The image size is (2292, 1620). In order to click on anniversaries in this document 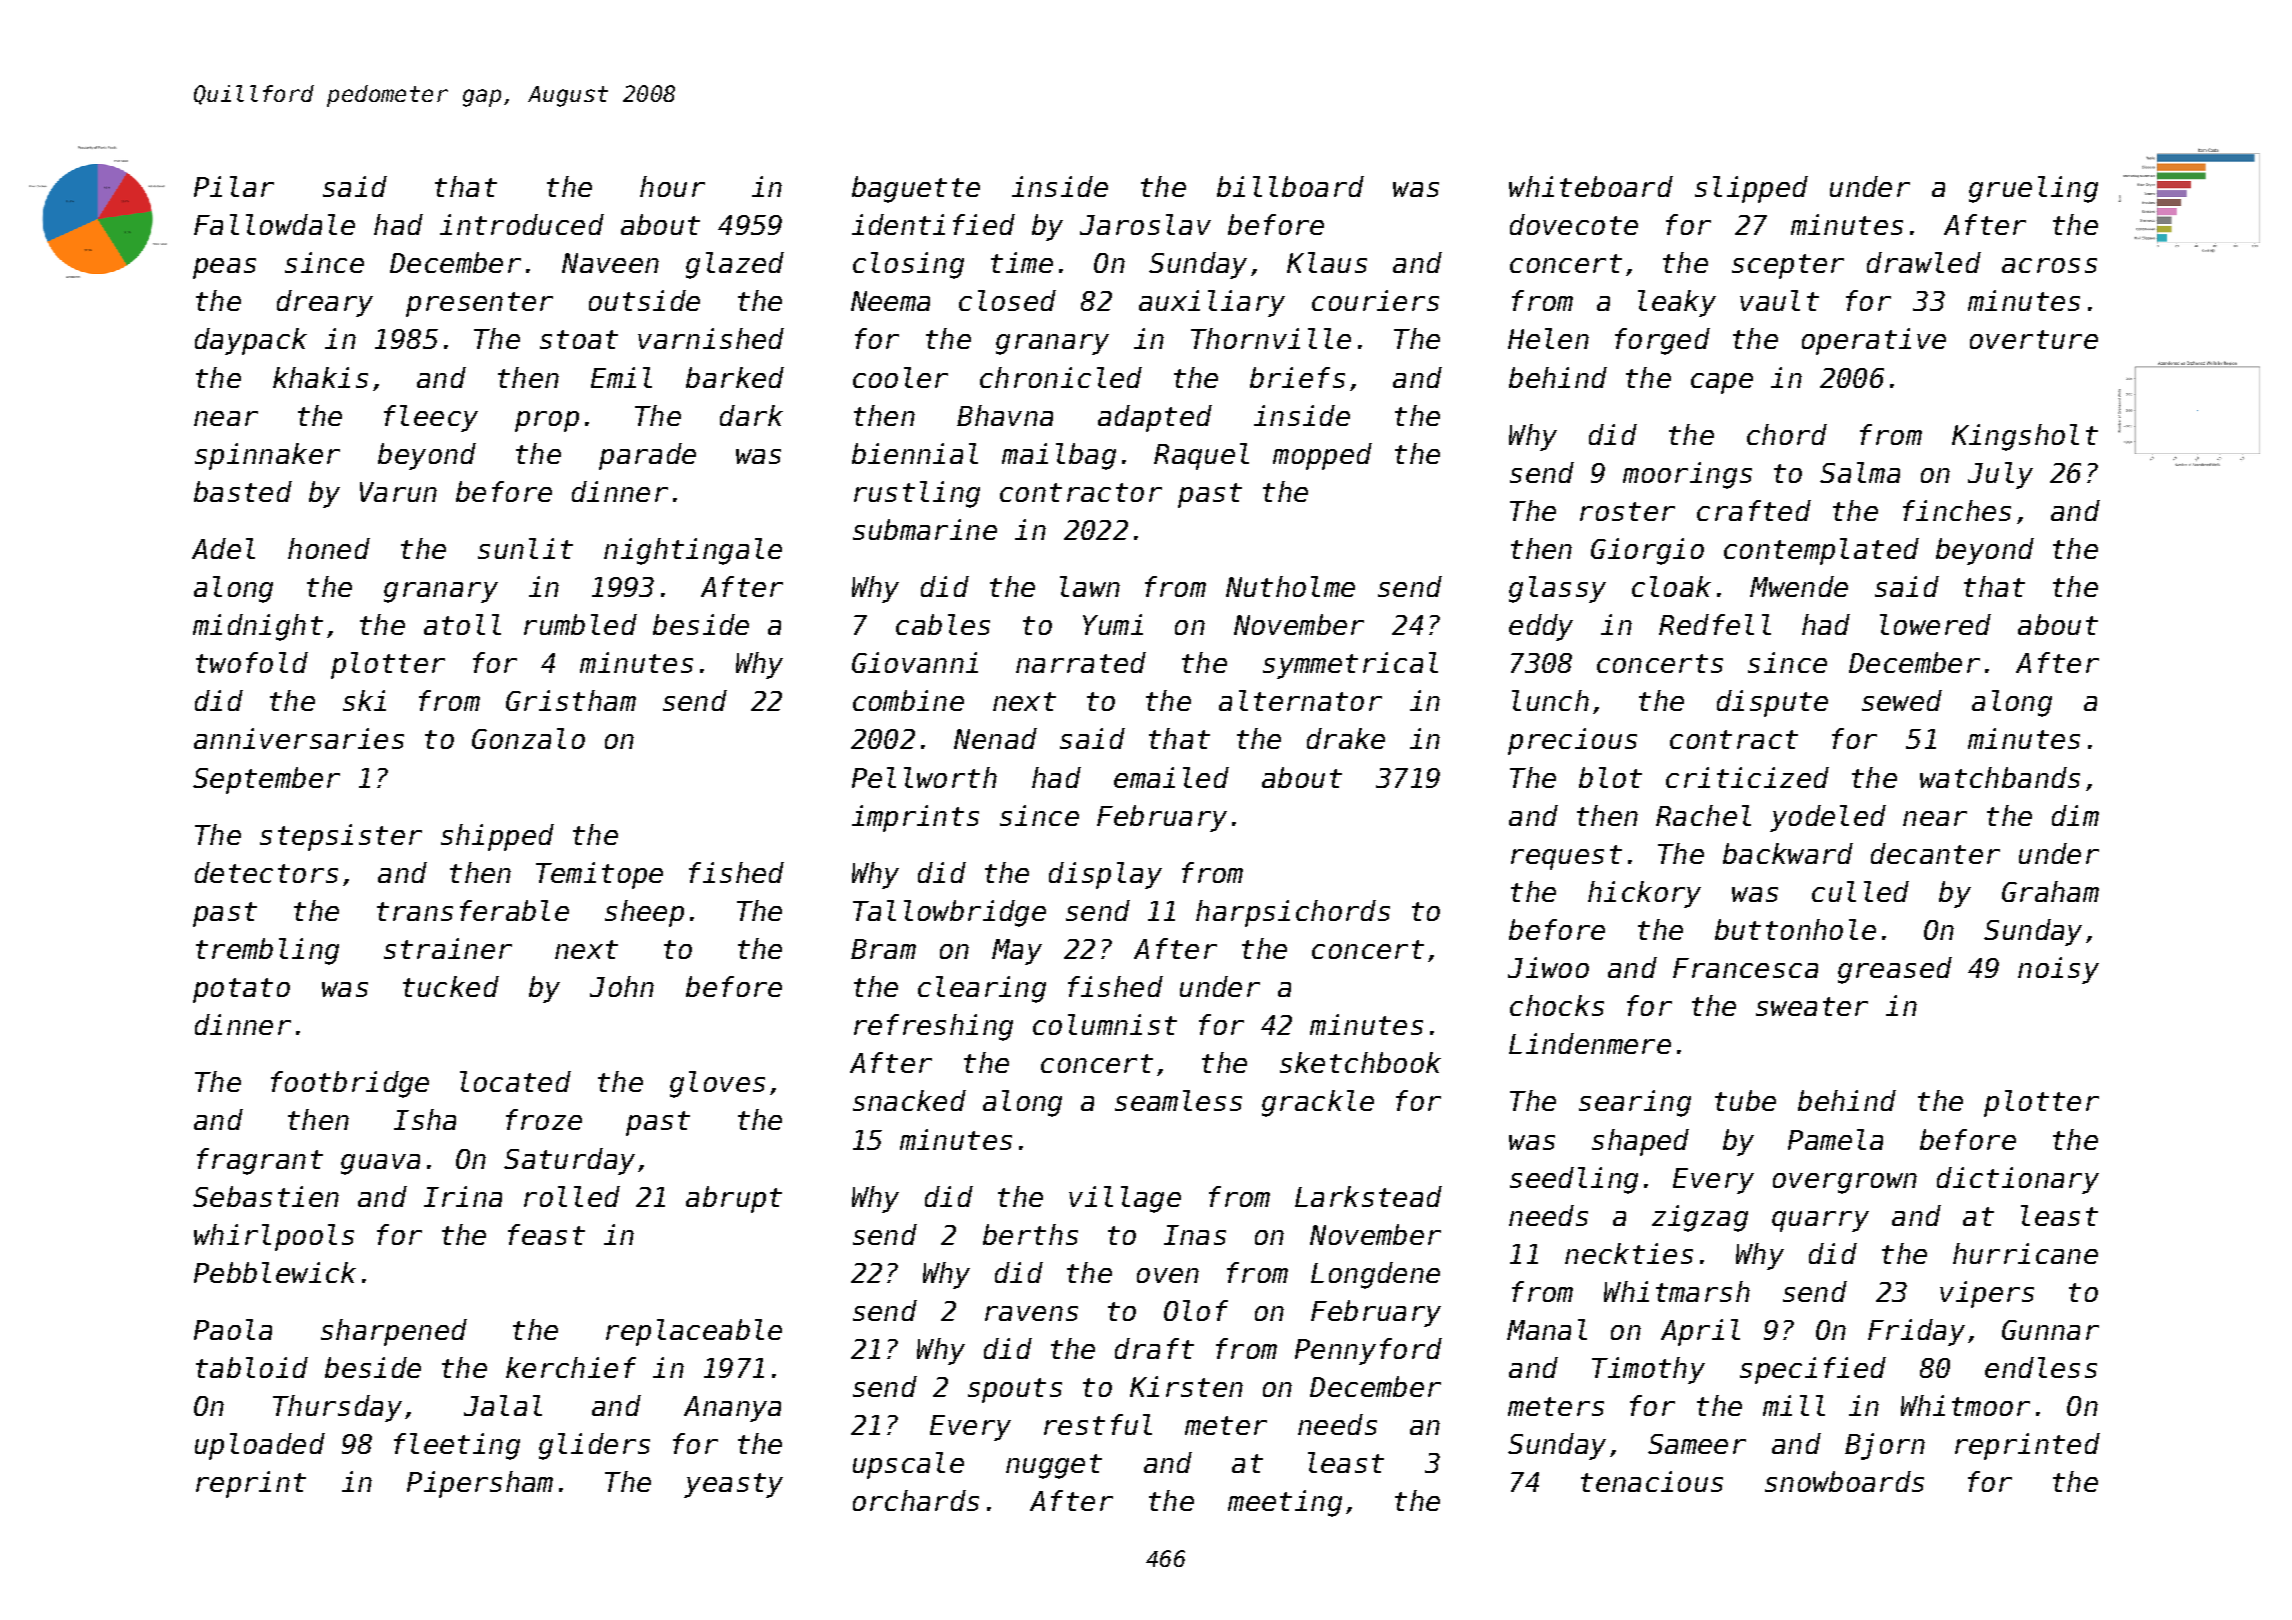, I will do `click(299, 738)`.
